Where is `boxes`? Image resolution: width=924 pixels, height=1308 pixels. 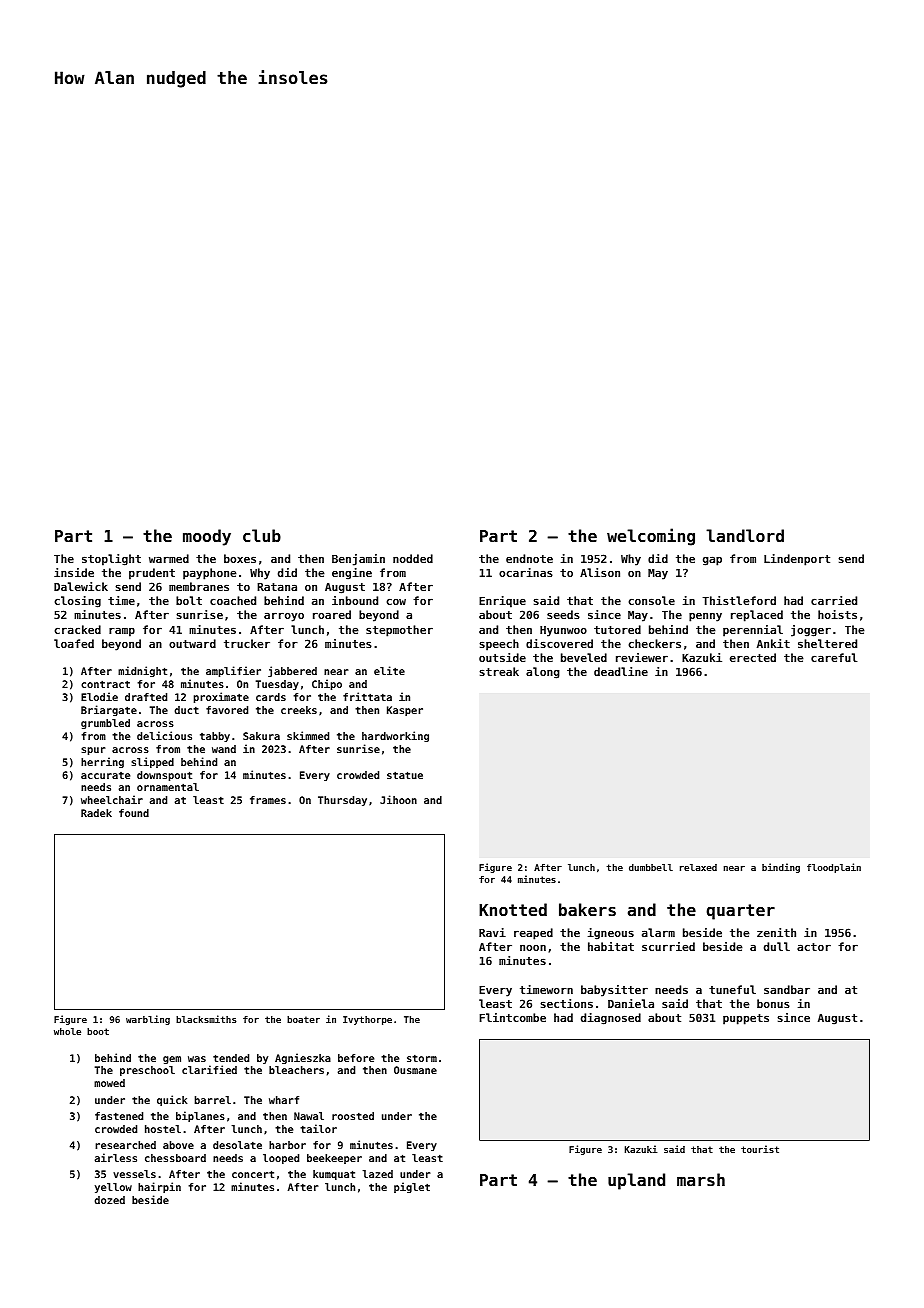
boxes is located at coordinates (240, 558).
